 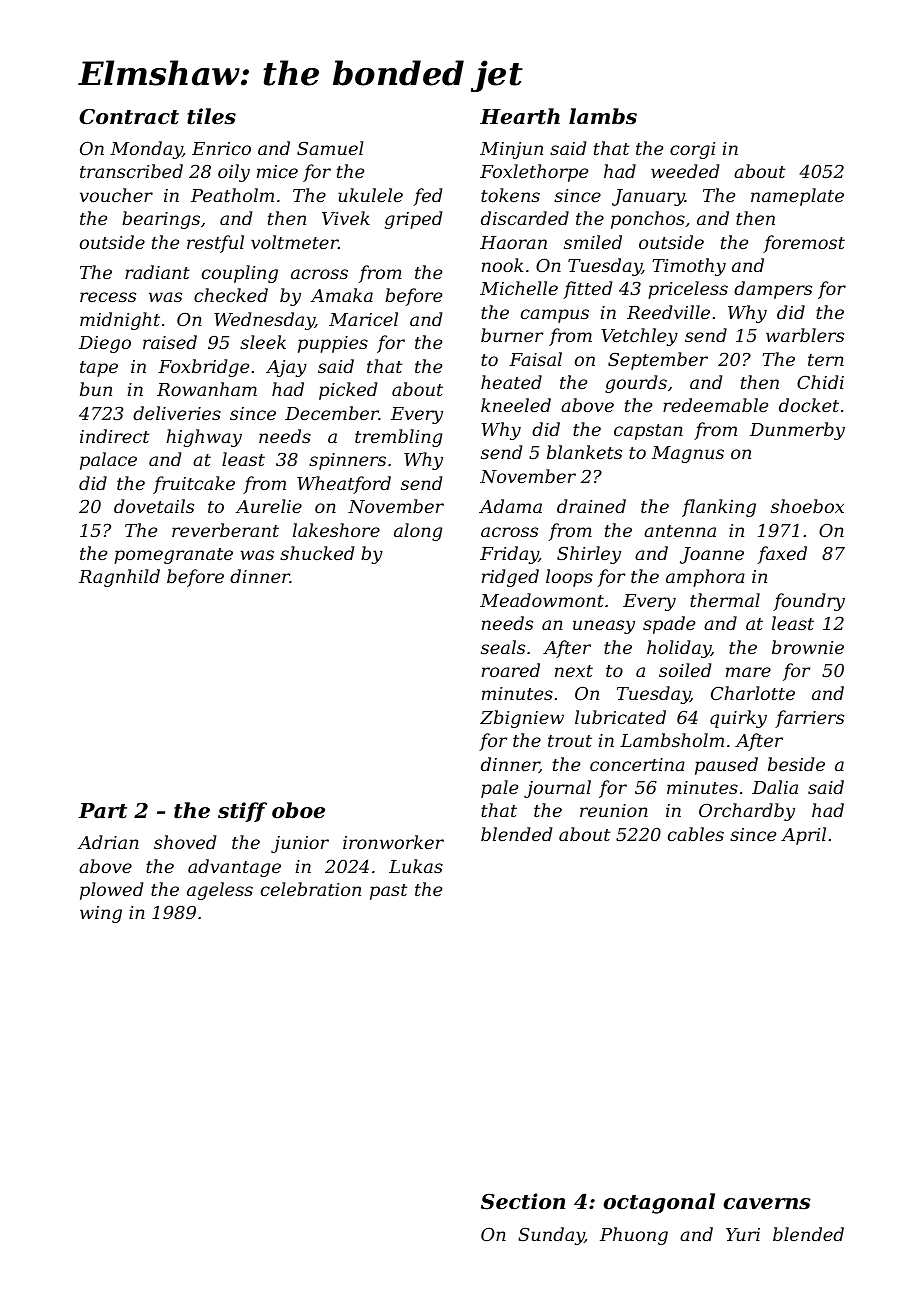 What do you see at coordinates (589, 555) in the screenshot?
I see `Shirley` at bounding box center [589, 555].
